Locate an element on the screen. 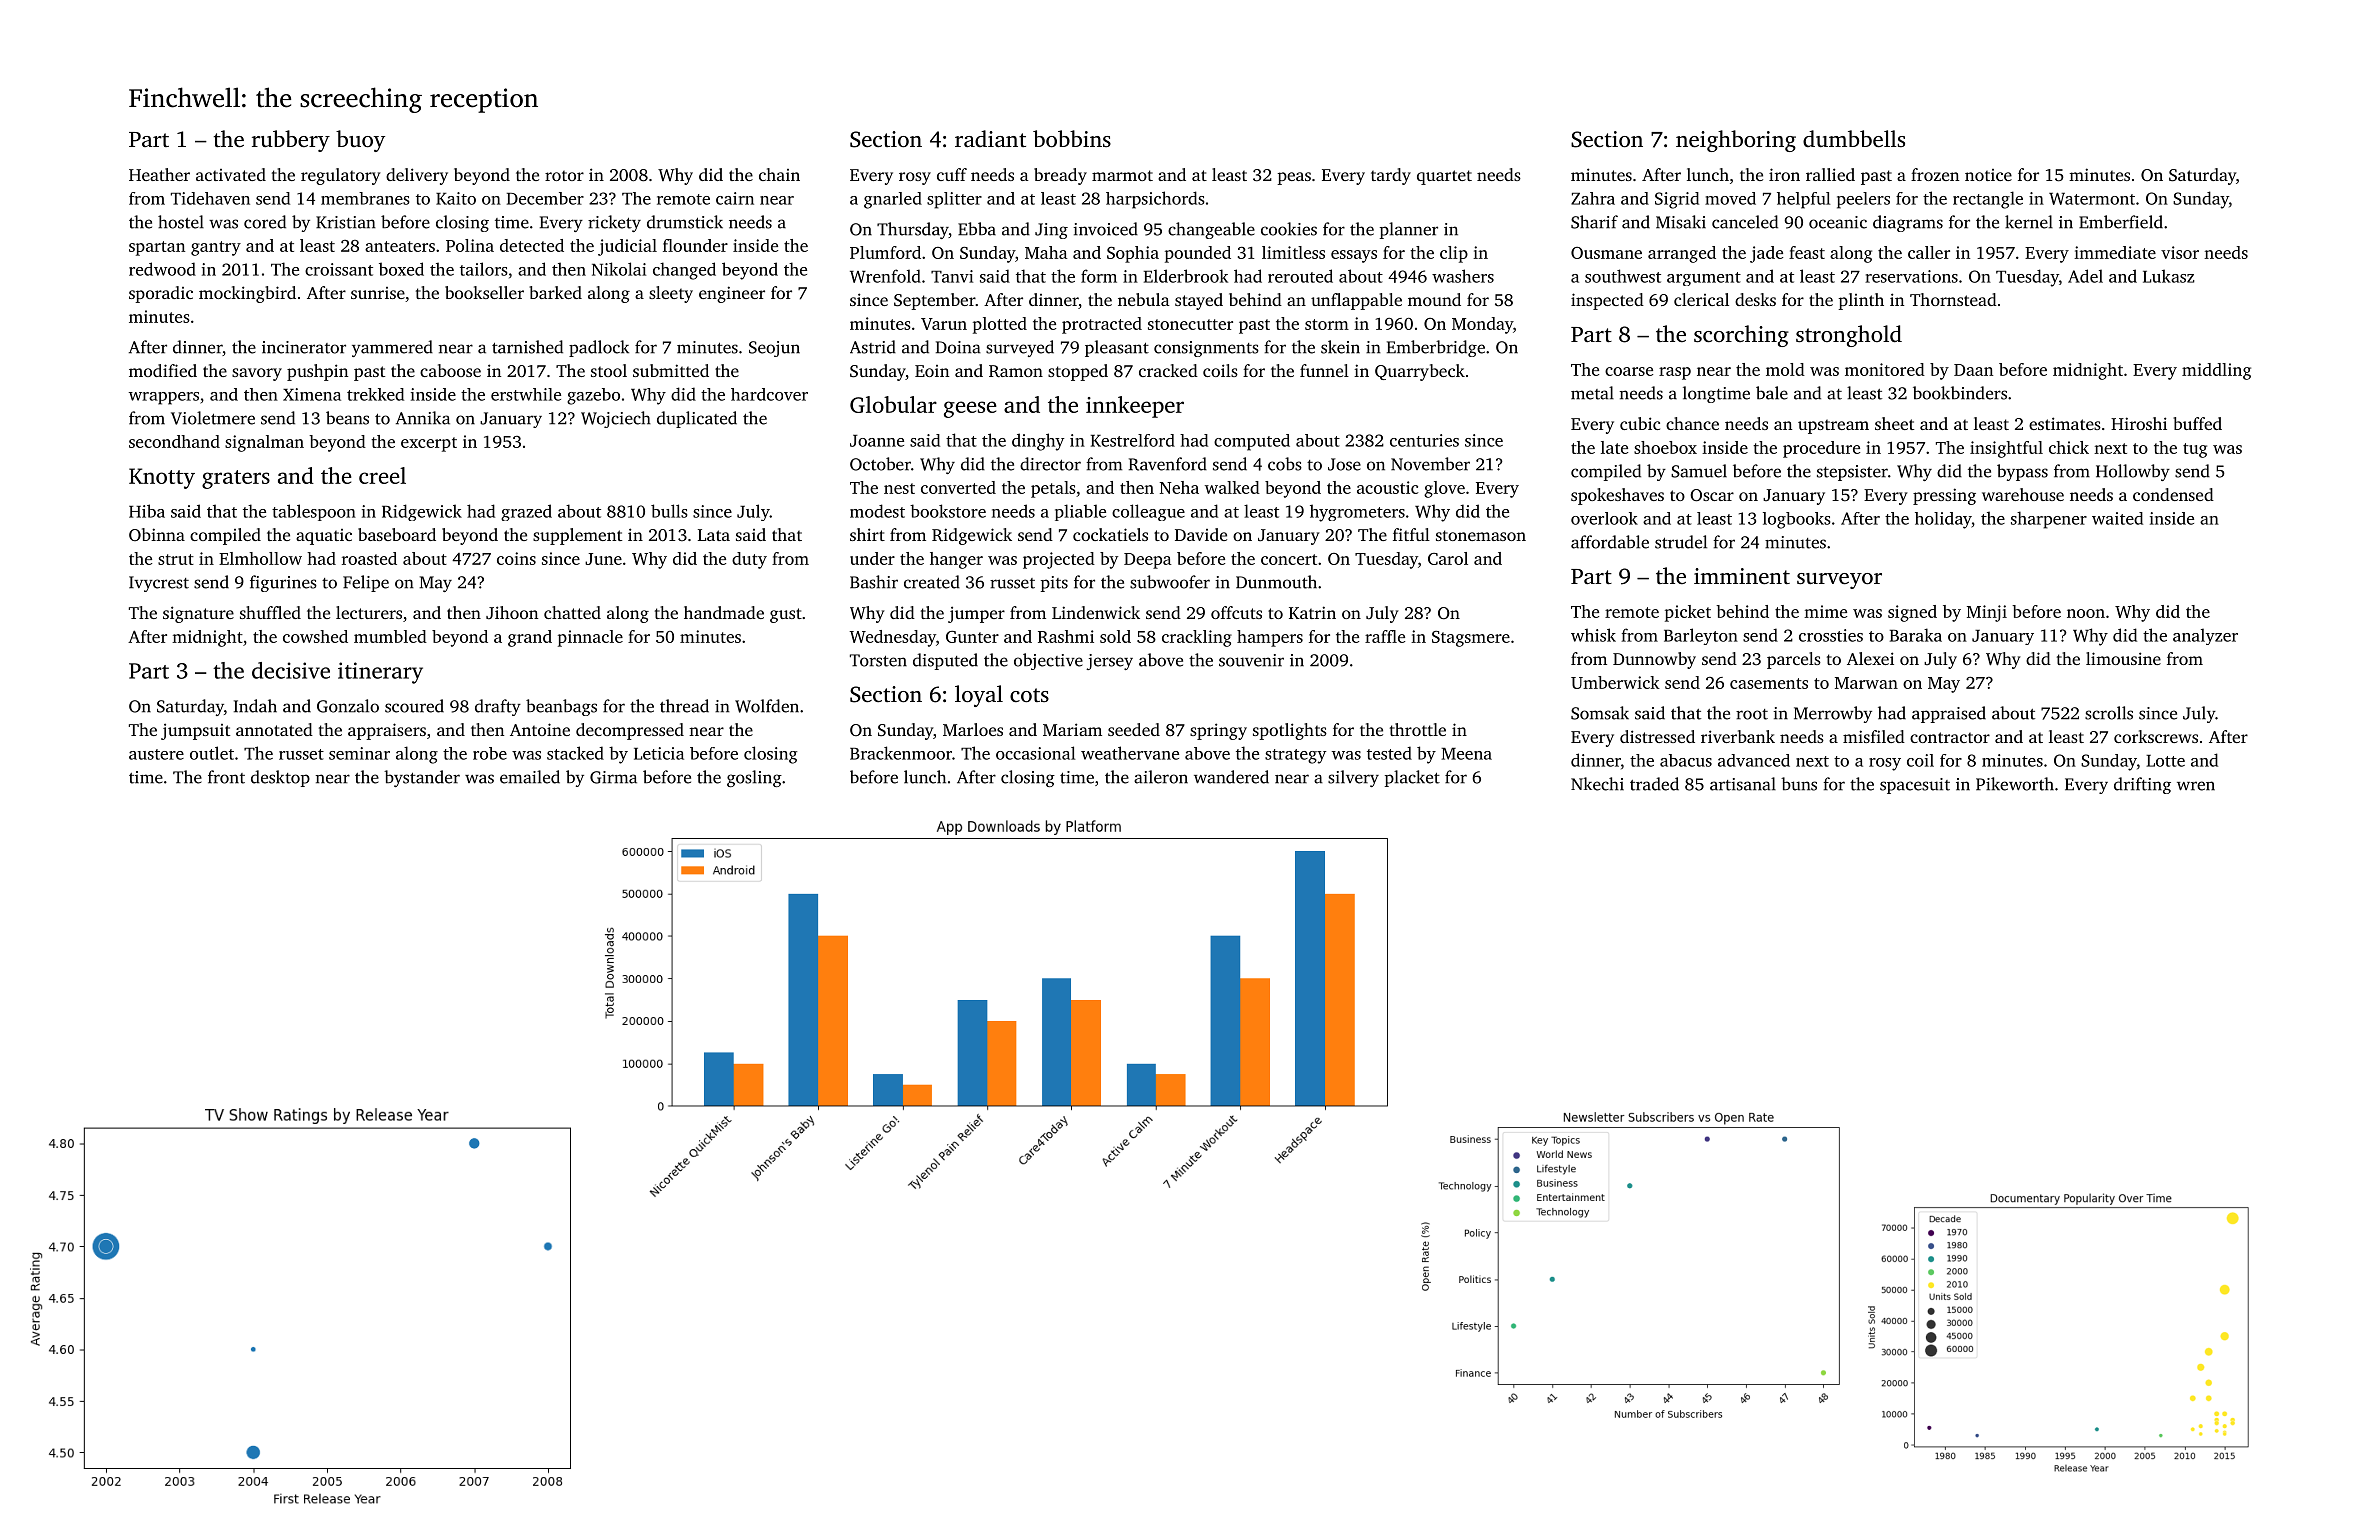  bready is located at coordinates (1060, 176).
